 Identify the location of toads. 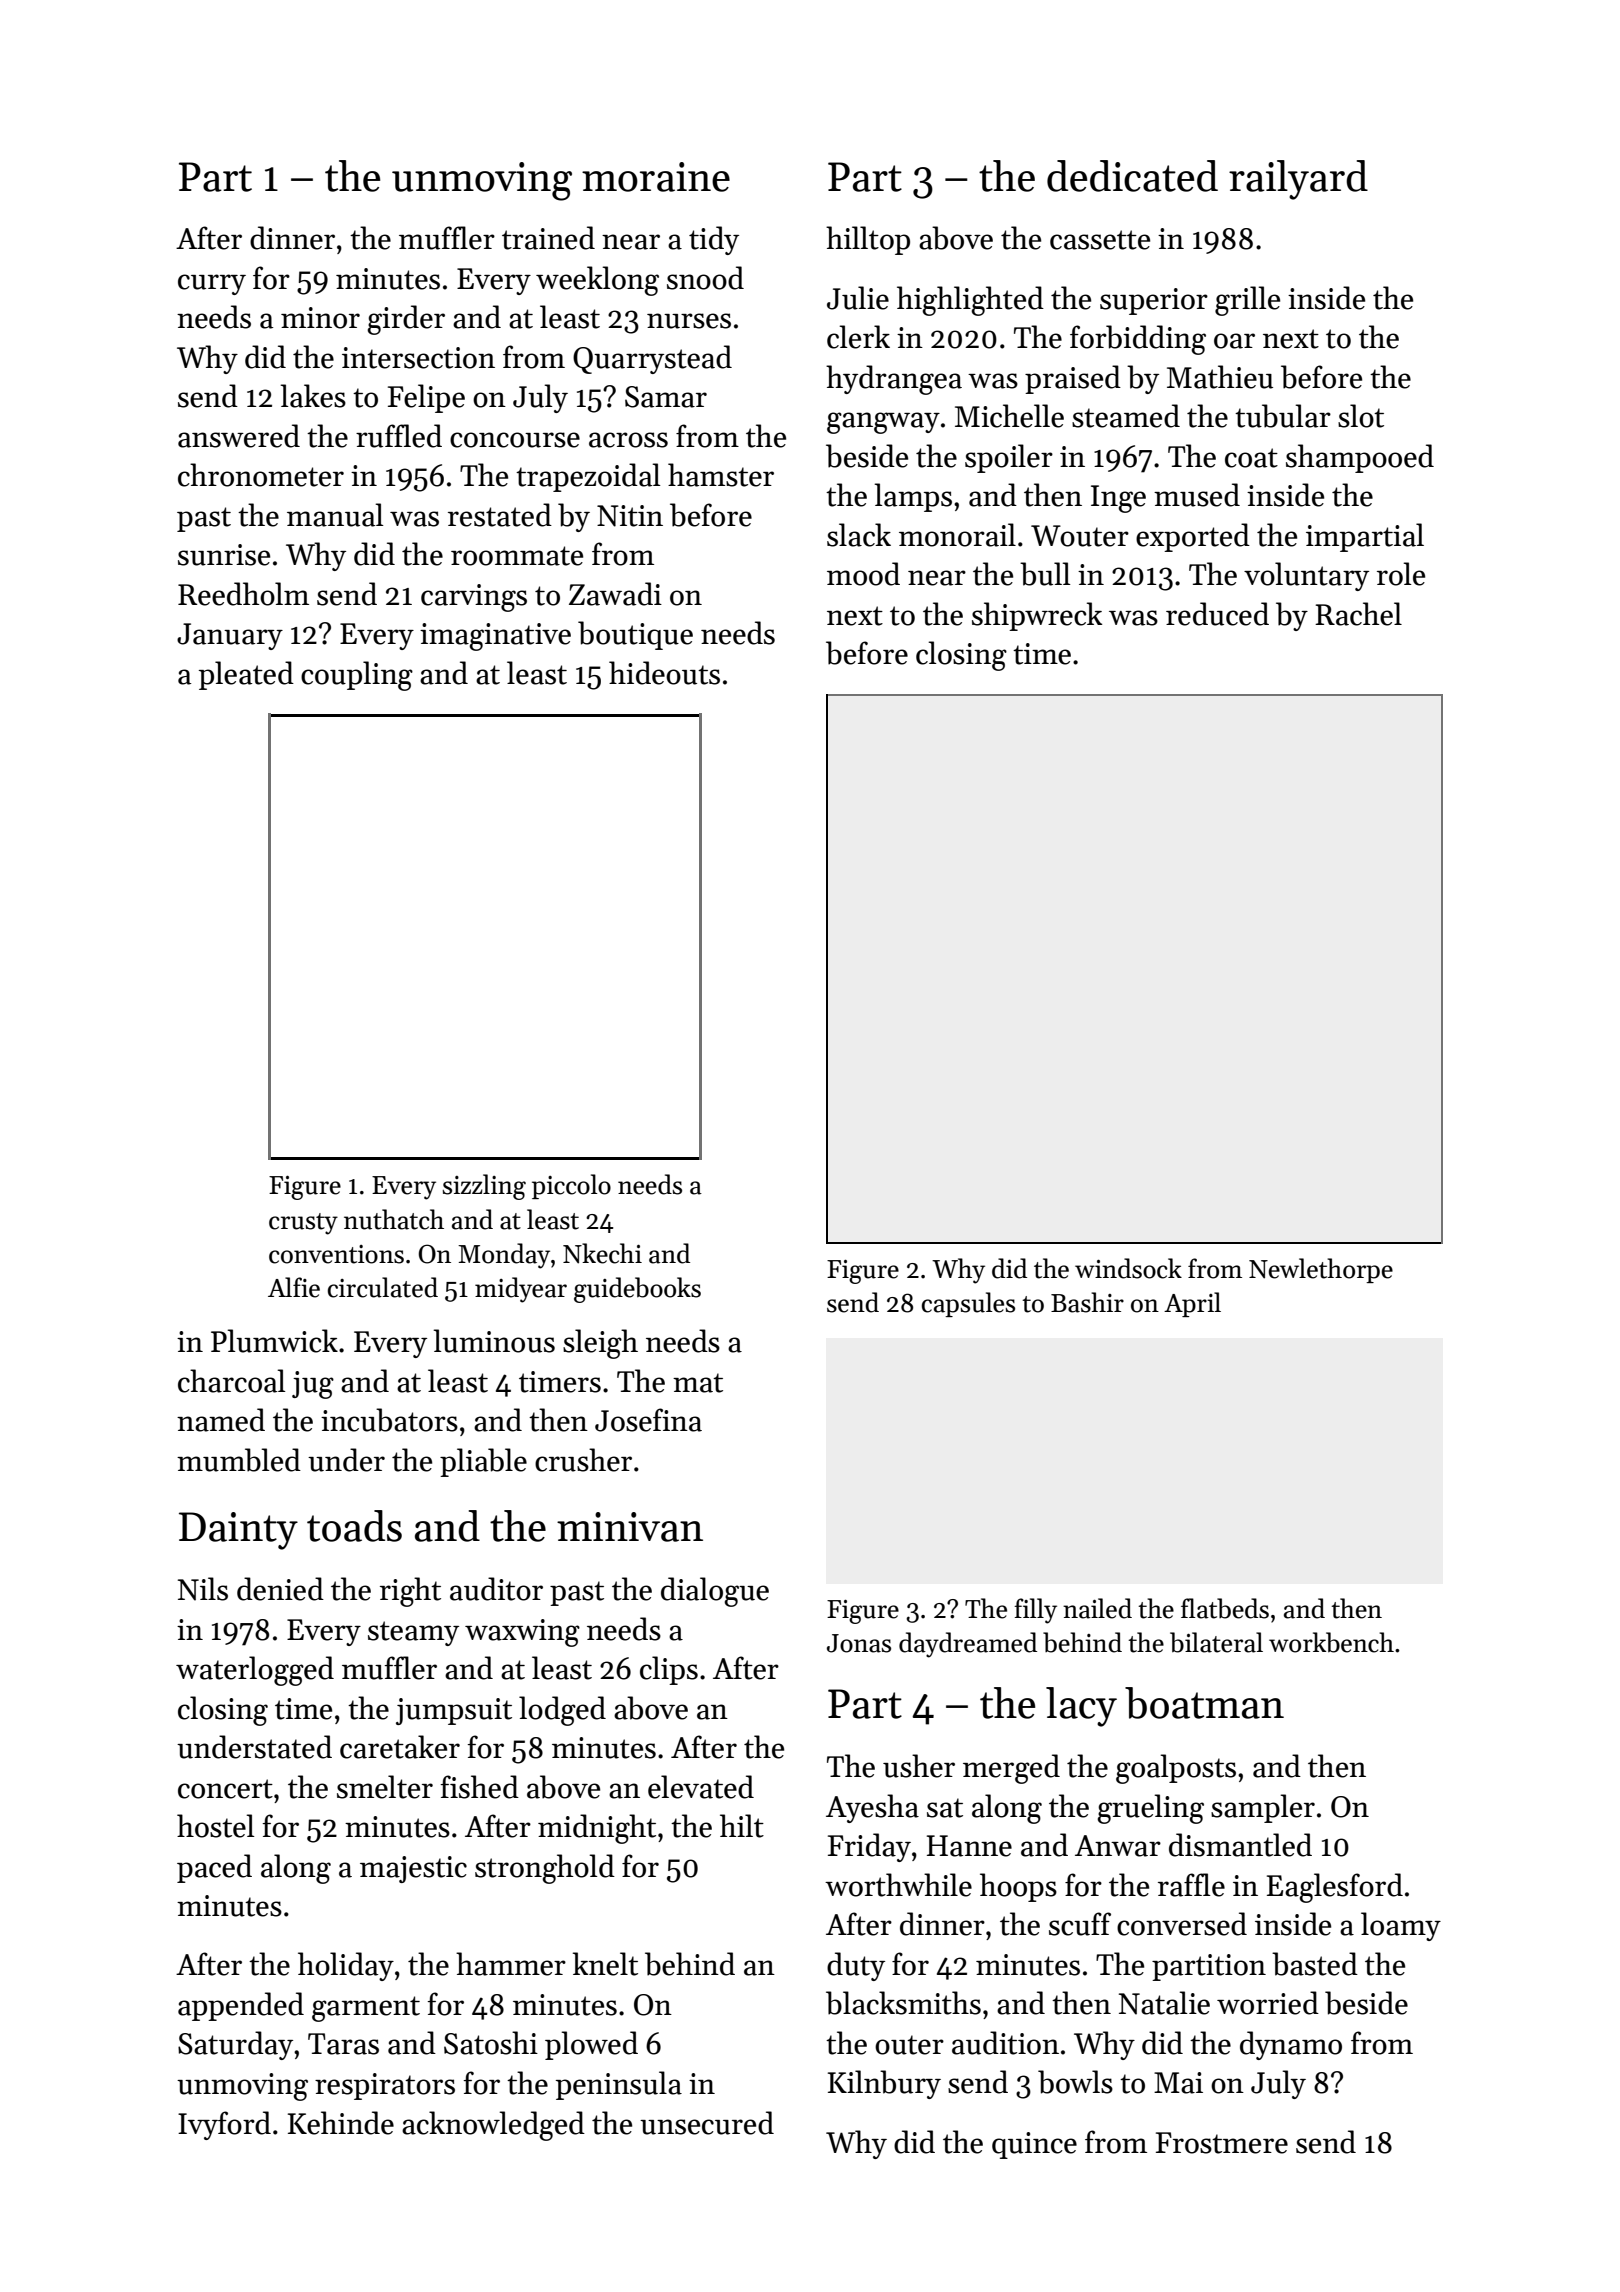
(354, 1526).
